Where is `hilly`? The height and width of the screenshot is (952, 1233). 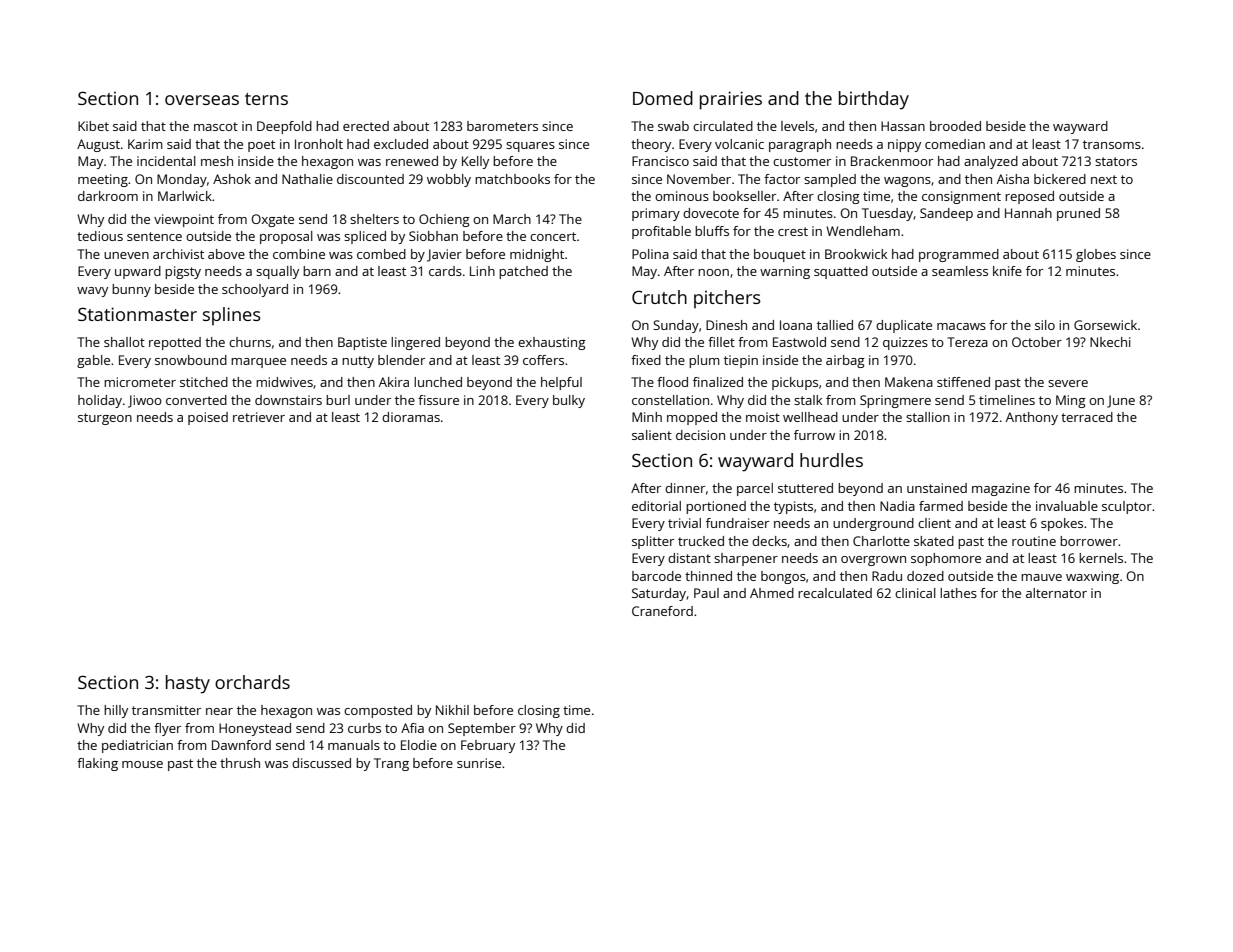
hilly is located at coordinates (116, 711).
